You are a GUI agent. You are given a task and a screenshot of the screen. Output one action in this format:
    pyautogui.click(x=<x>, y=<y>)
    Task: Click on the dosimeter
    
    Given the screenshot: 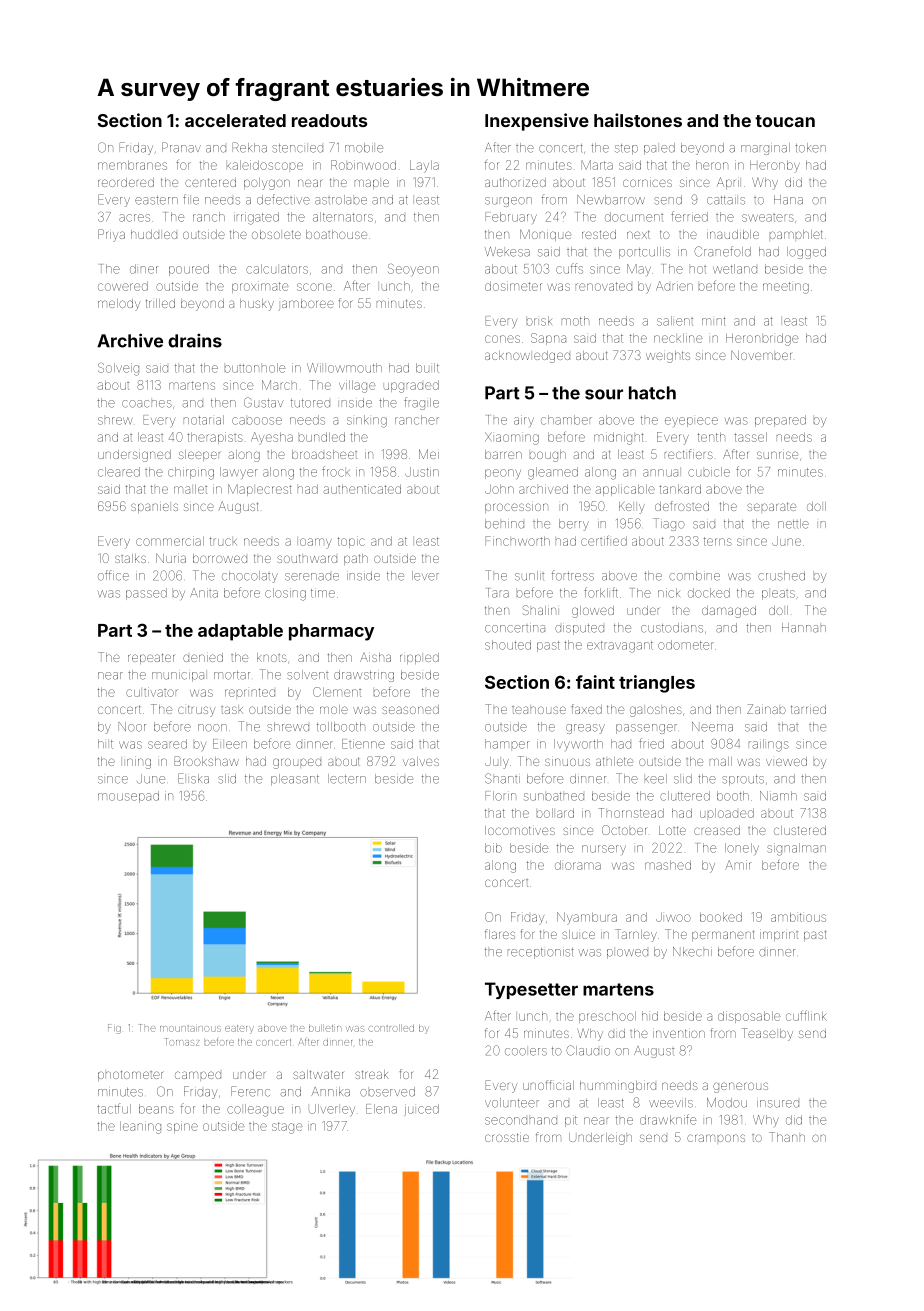 What is the action you would take?
    pyautogui.click(x=513, y=286)
